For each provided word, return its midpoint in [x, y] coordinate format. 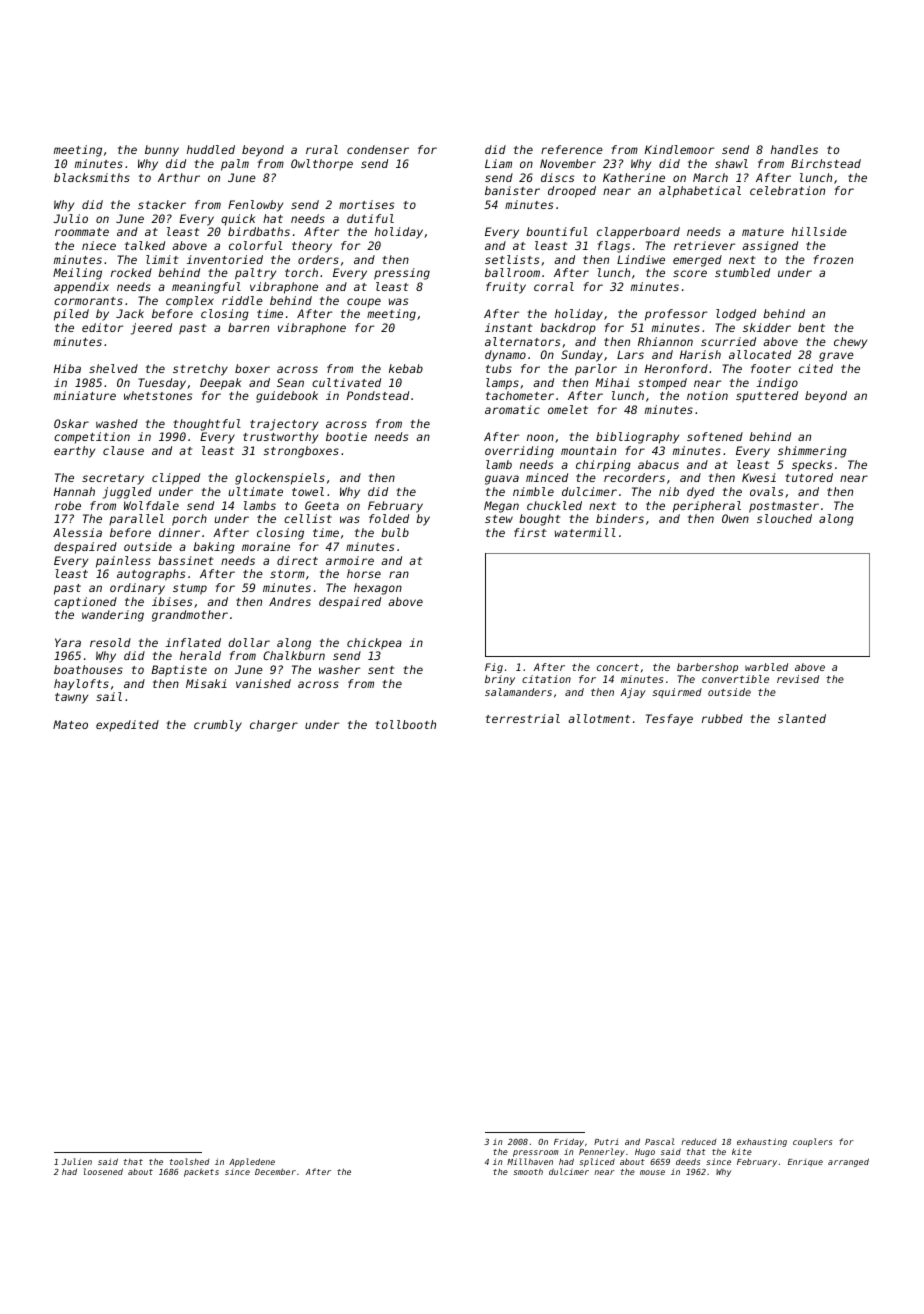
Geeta [322, 505]
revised [798, 679]
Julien [77, 1161]
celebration [787, 190]
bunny [162, 151]
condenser [378, 149]
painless [123, 562]
